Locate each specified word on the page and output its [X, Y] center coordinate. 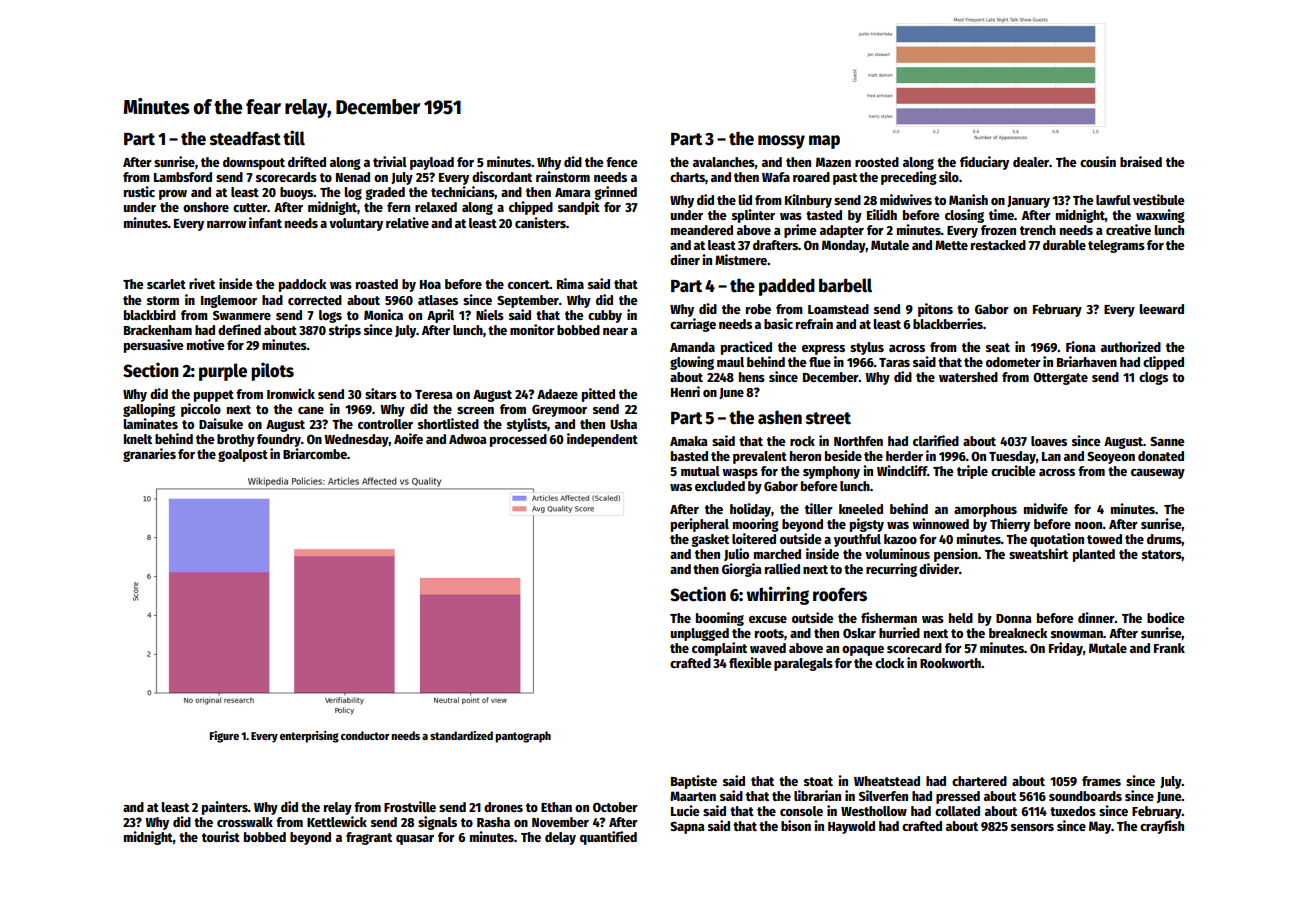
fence [622, 162]
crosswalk [245, 822]
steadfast [245, 138]
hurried [899, 632]
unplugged [700, 634]
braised [1141, 161]
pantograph [523, 737]
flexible [750, 662]
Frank [1169, 648]
